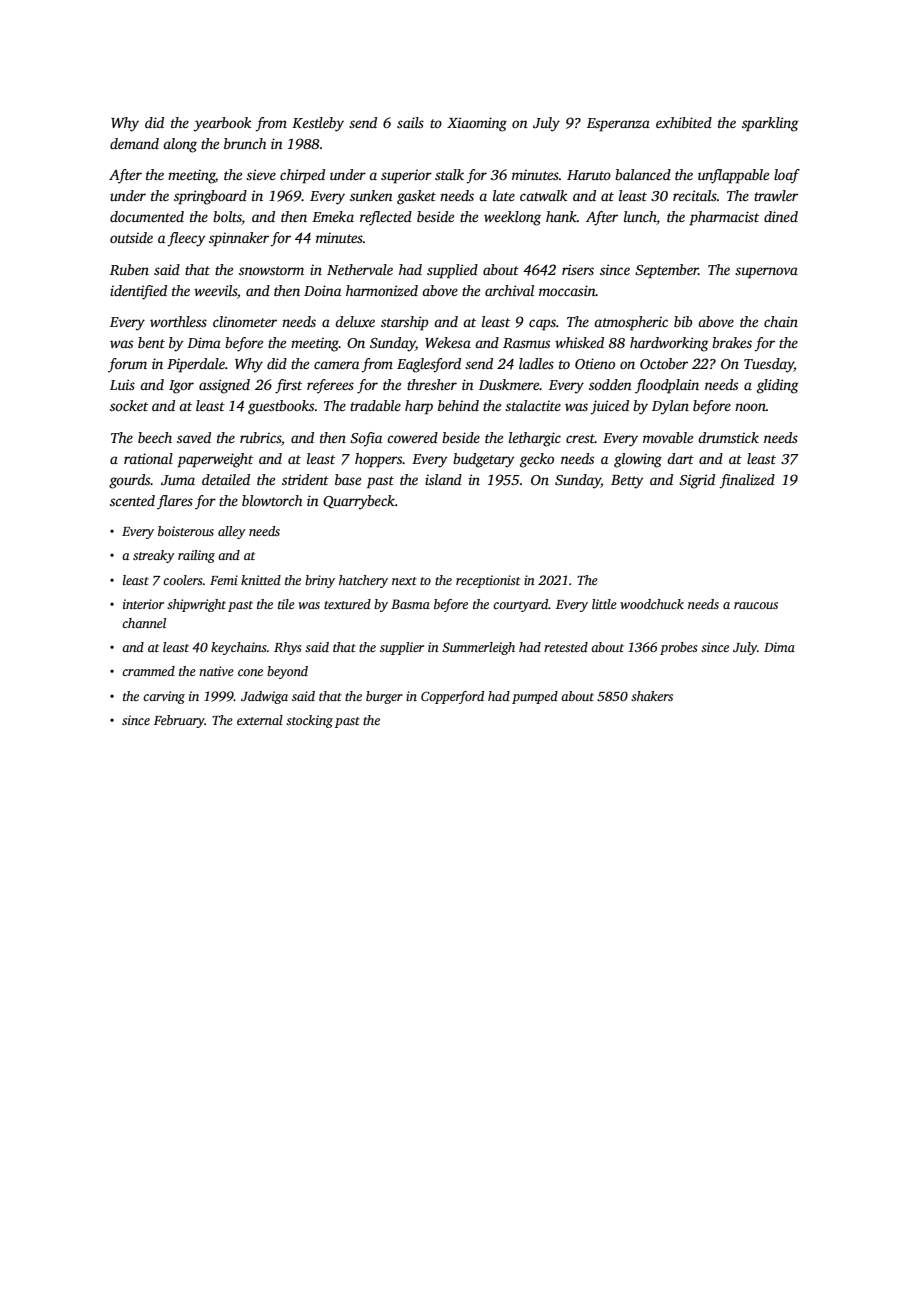  What do you see at coordinates (477, 124) in the page?
I see `Xiaoming` at bounding box center [477, 124].
